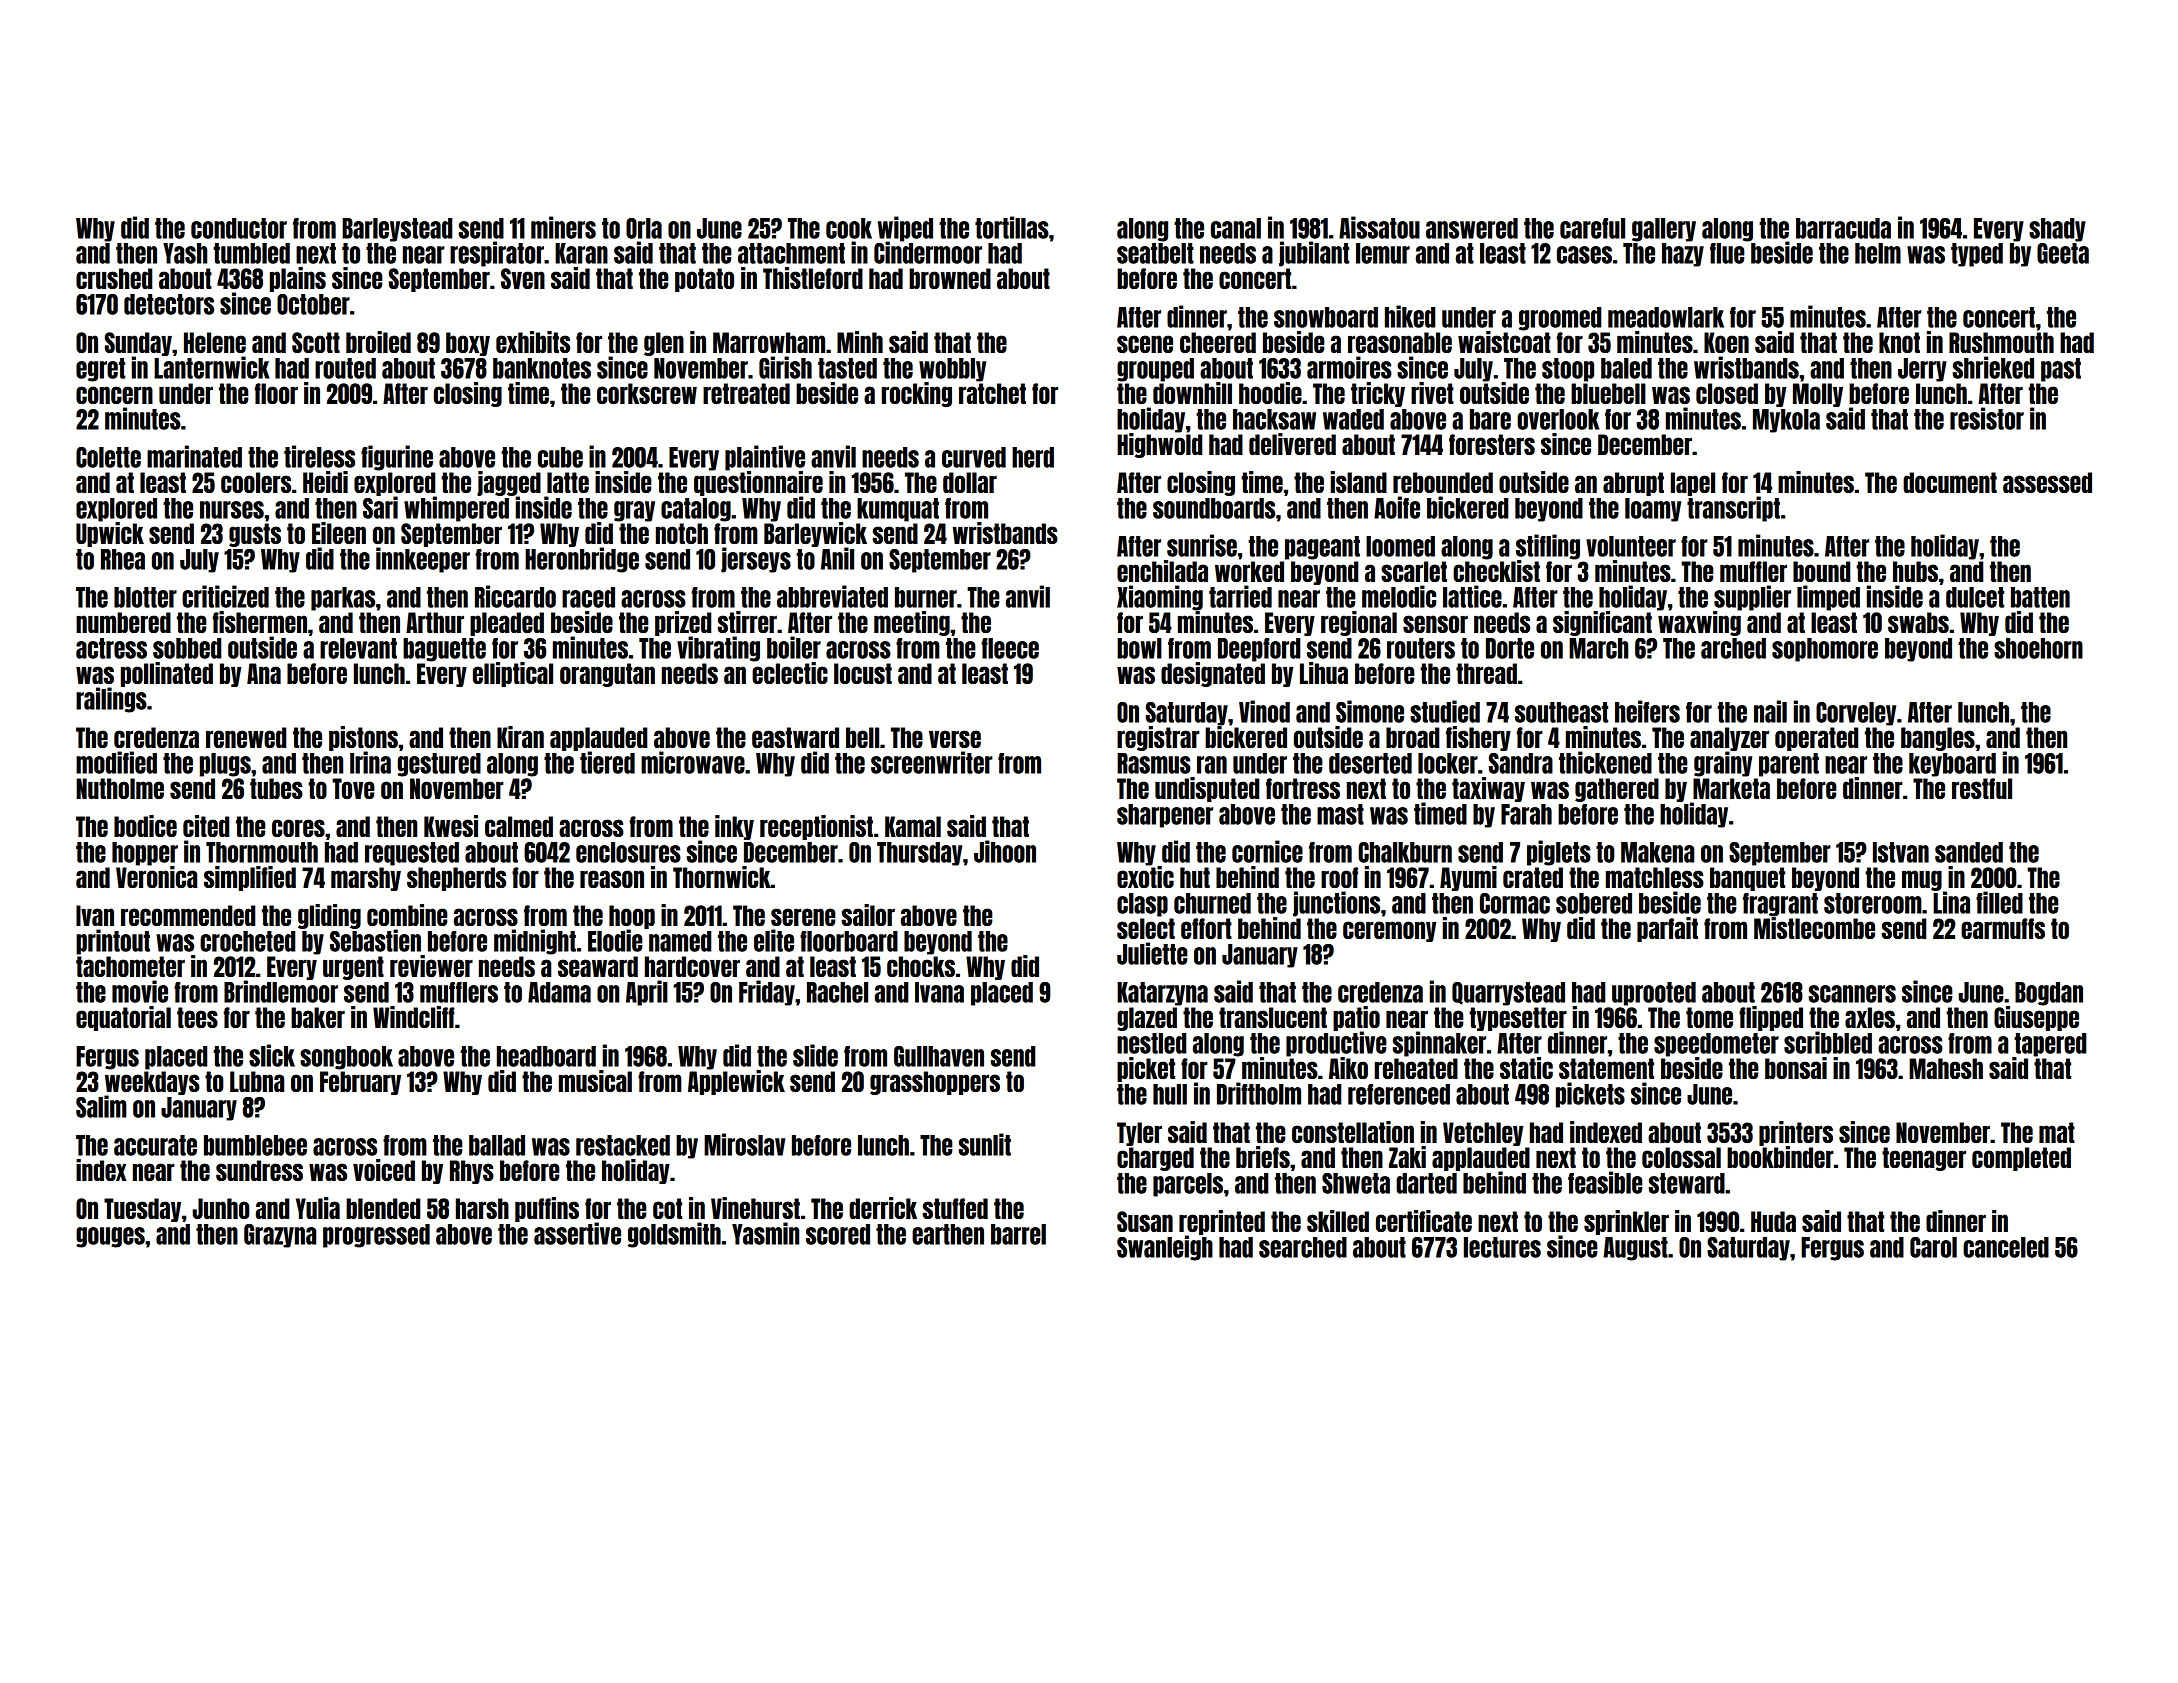  I want to click on lectures, so click(1502, 1247).
